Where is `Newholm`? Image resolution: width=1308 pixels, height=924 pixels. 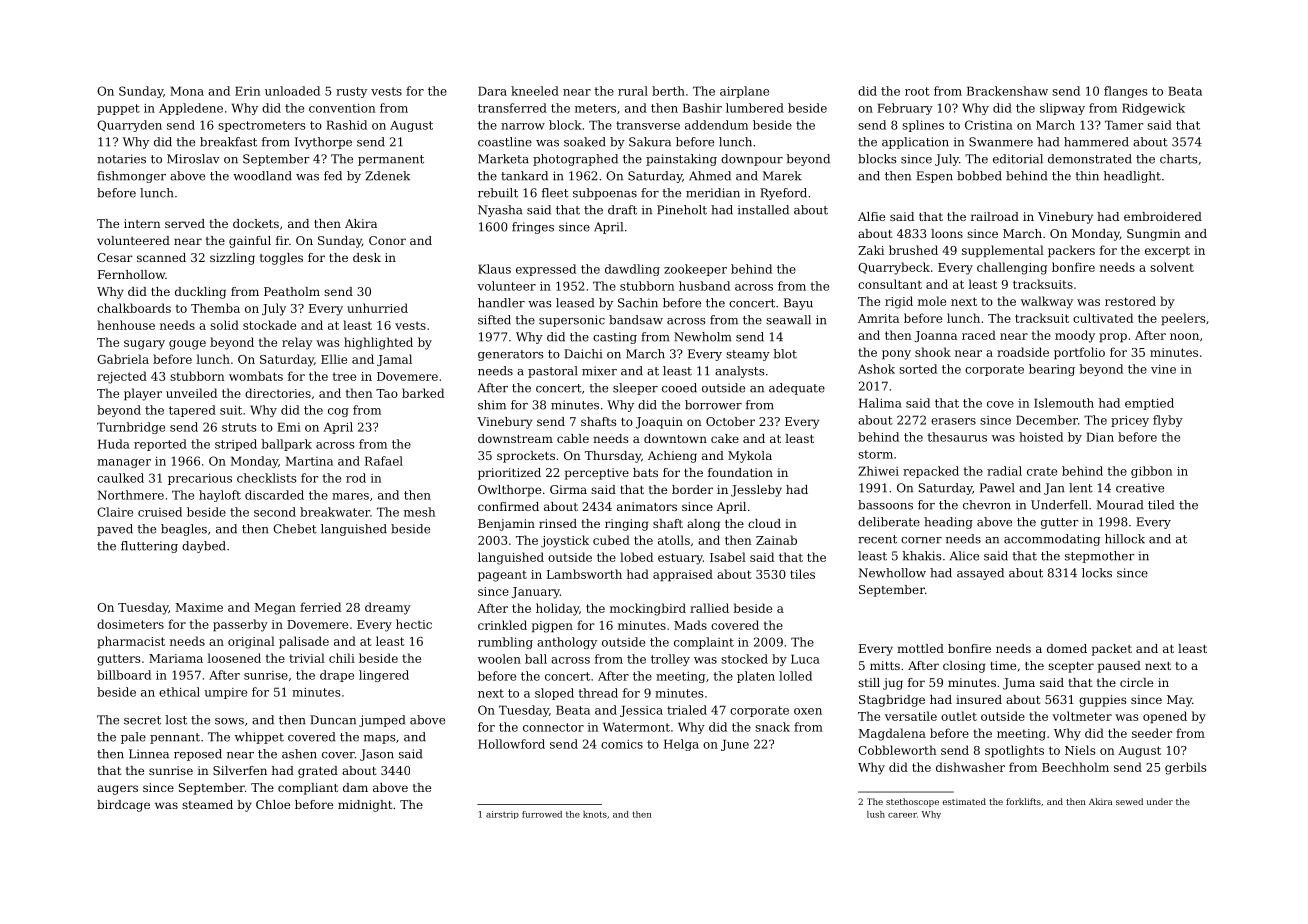
Newholm is located at coordinates (702, 337).
